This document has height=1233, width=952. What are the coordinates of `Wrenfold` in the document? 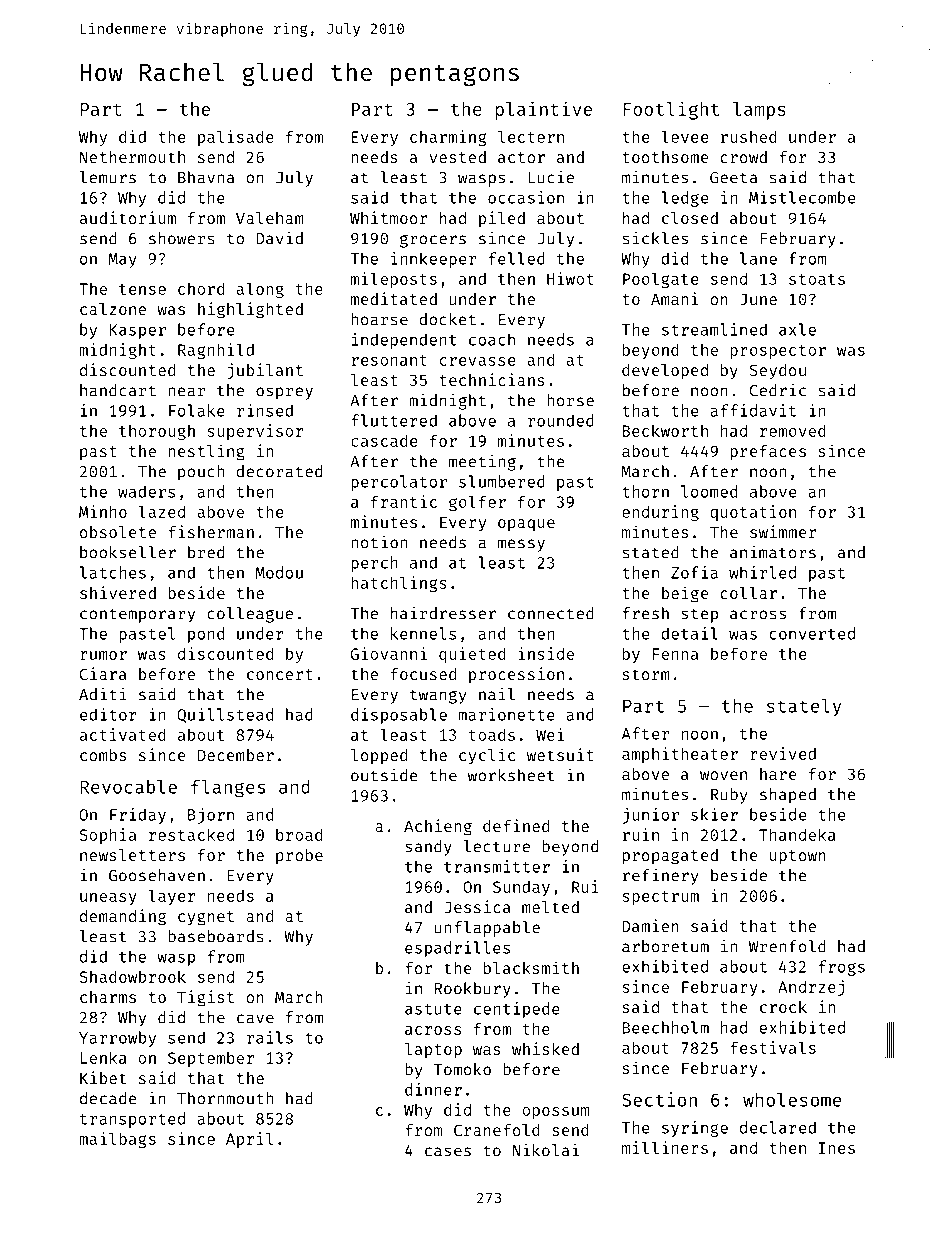 It's located at (787, 946).
